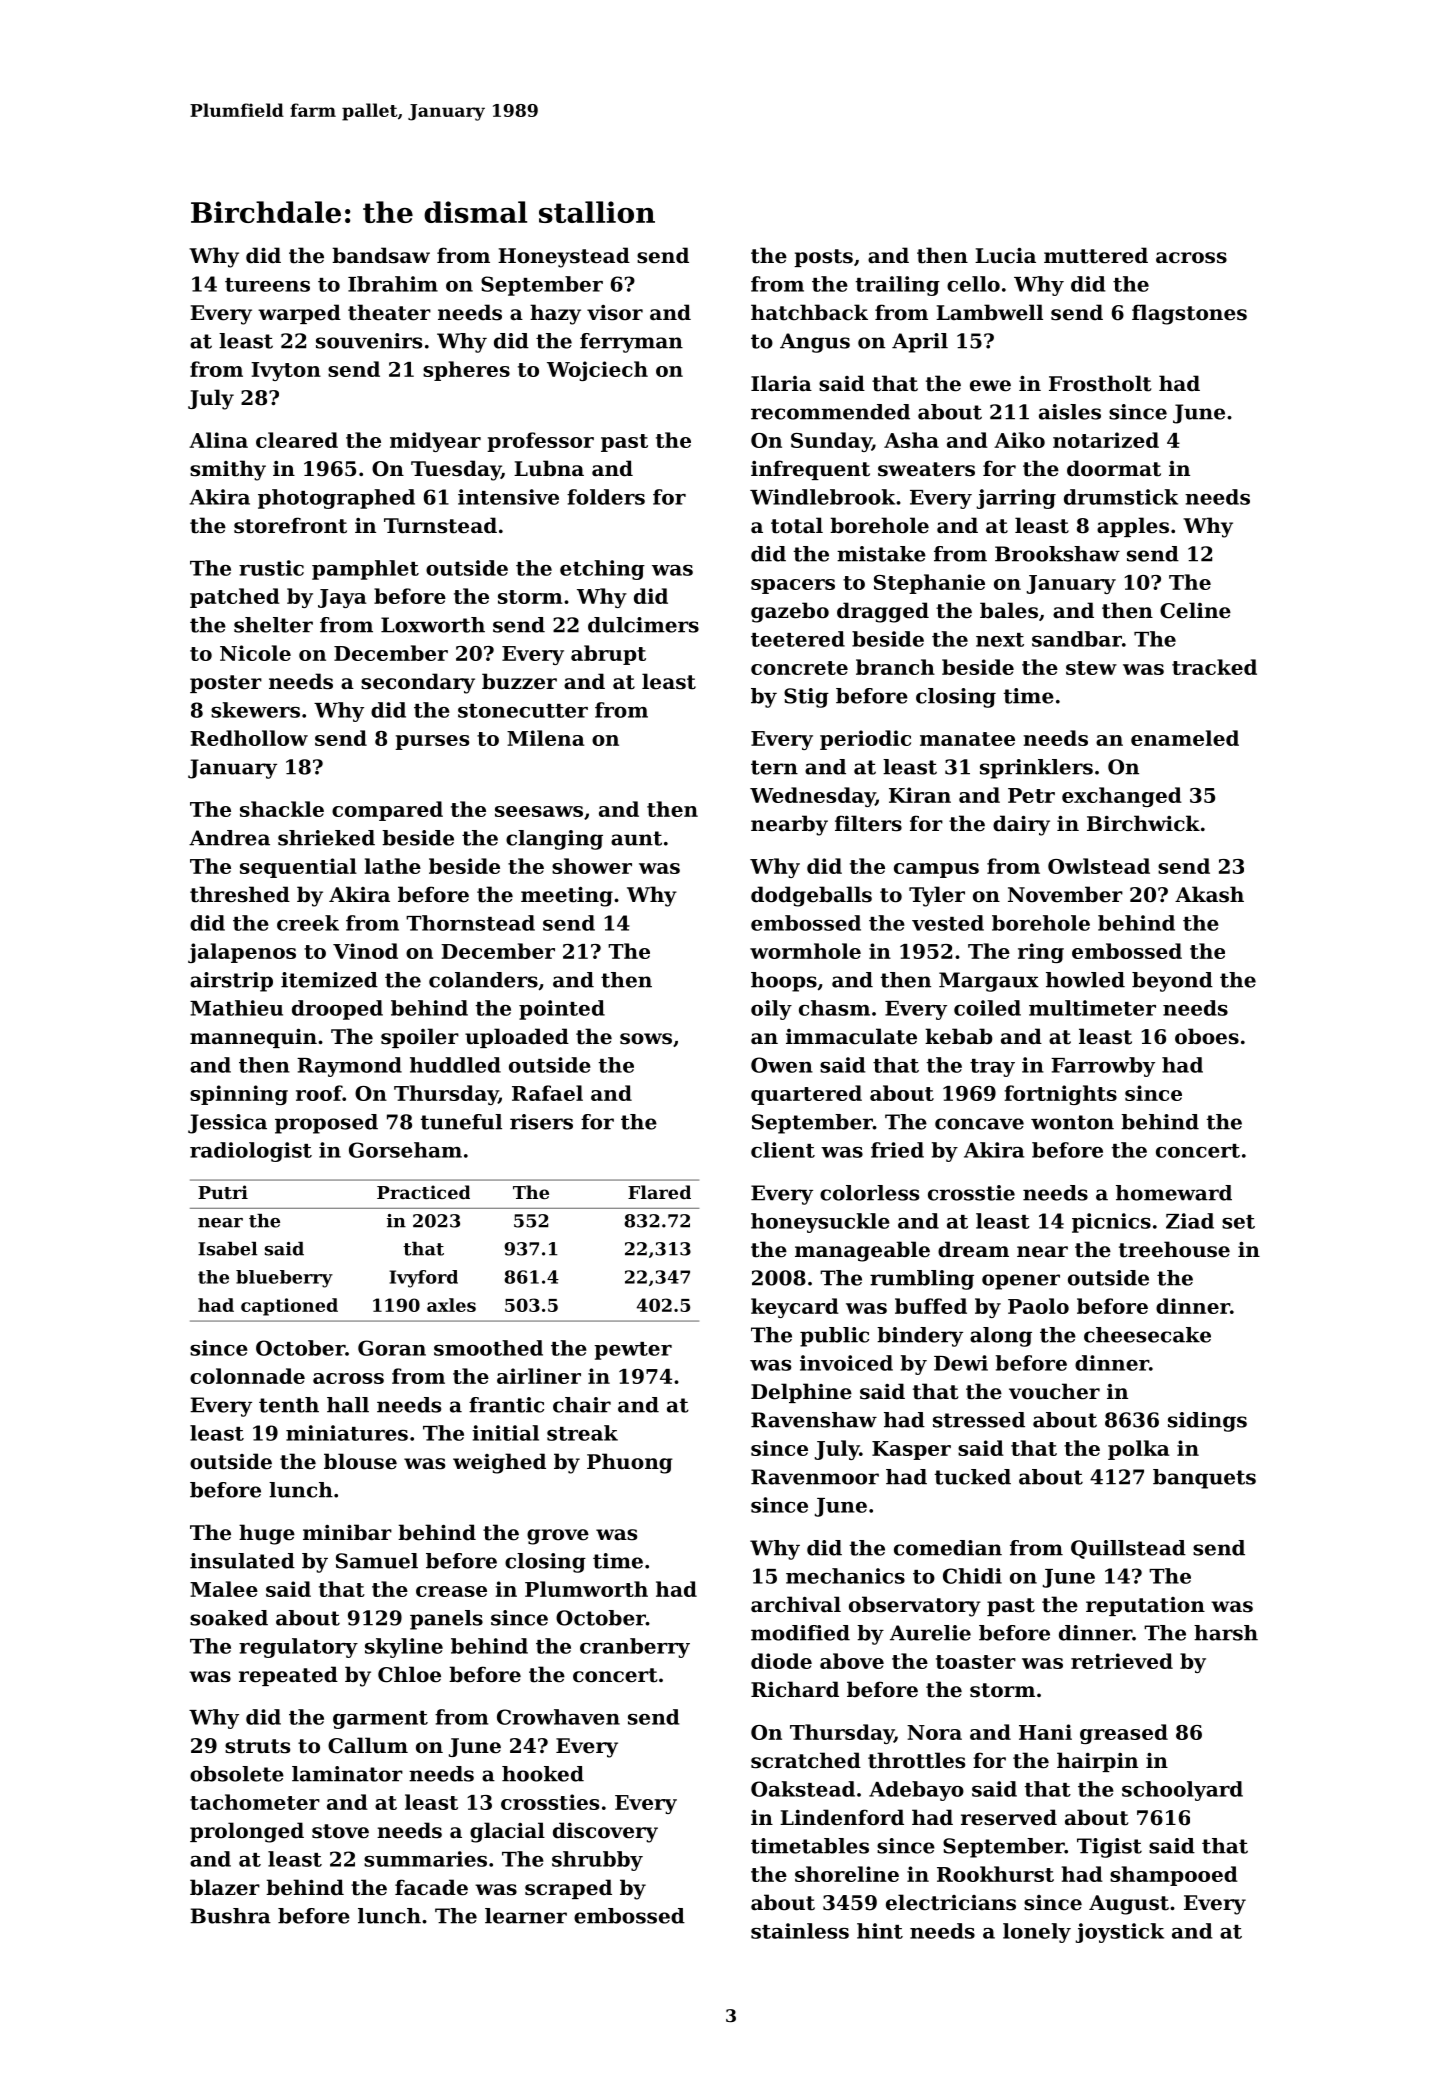  Describe the element at coordinates (812, 797) in the image. I see `Wednesday` at that location.
